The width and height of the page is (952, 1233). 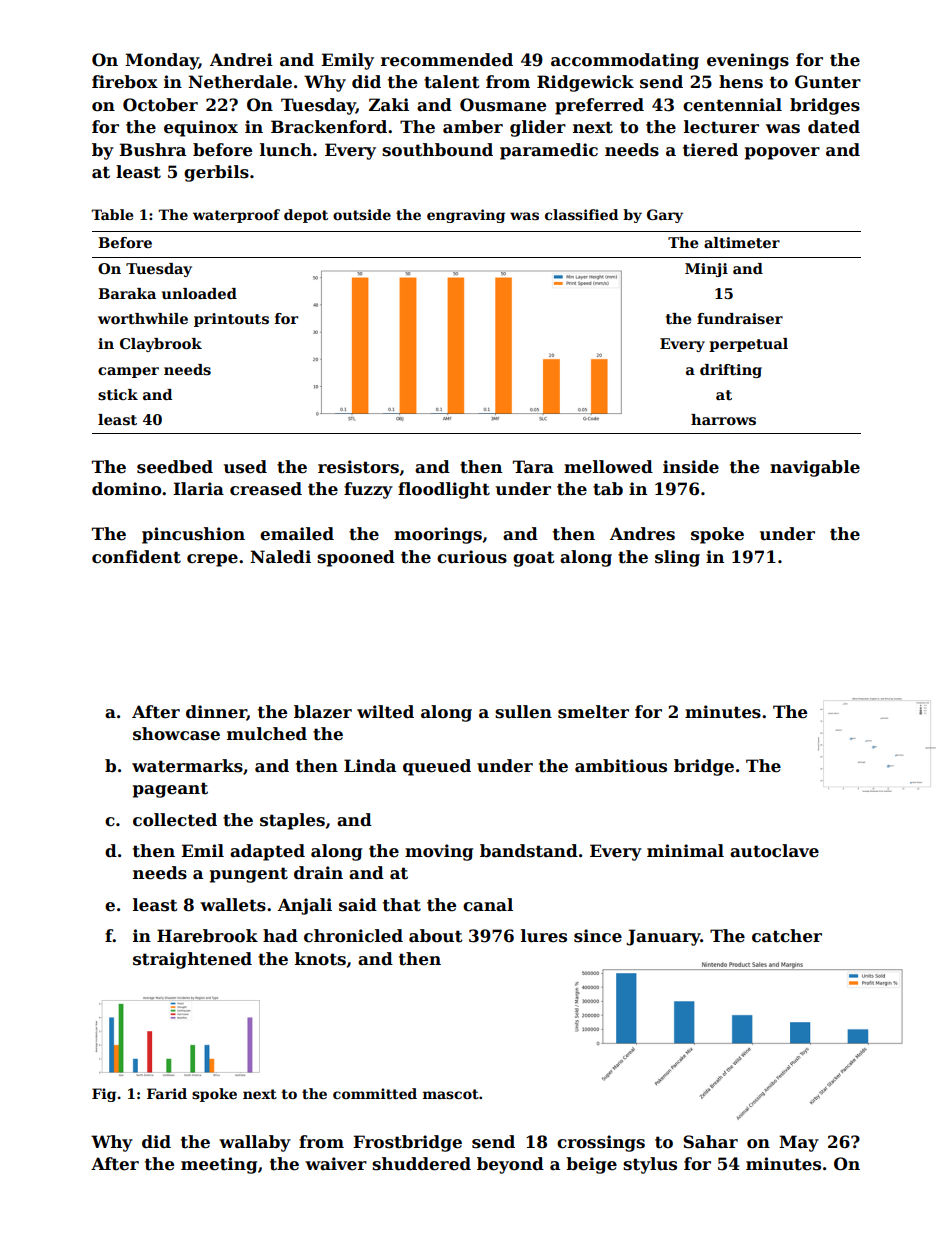 What do you see at coordinates (581, 214) in the page?
I see `classified` at bounding box center [581, 214].
